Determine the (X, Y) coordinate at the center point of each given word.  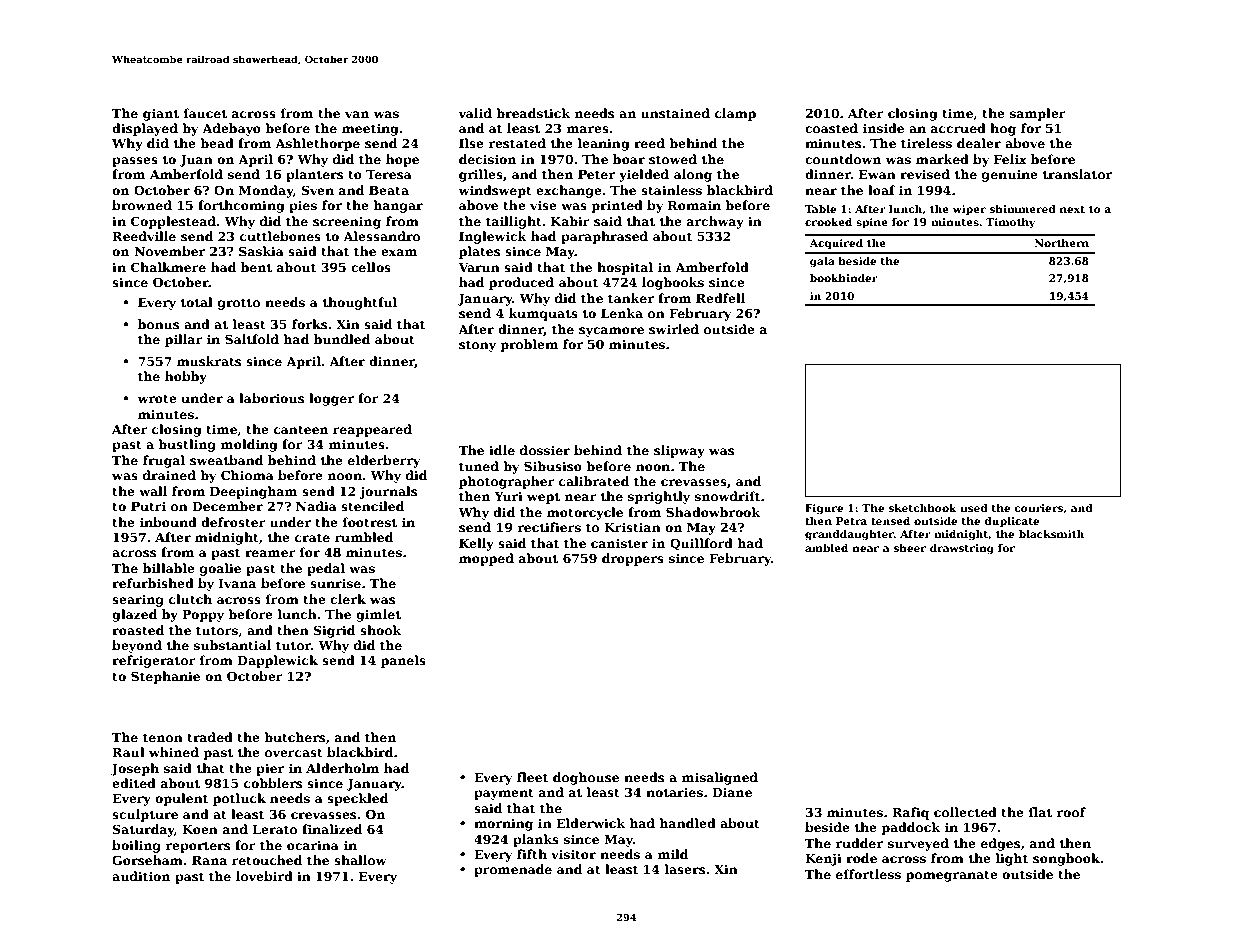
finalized (332, 829)
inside (883, 128)
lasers (685, 869)
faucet (205, 113)
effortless (868, 874)
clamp (735, 114)
